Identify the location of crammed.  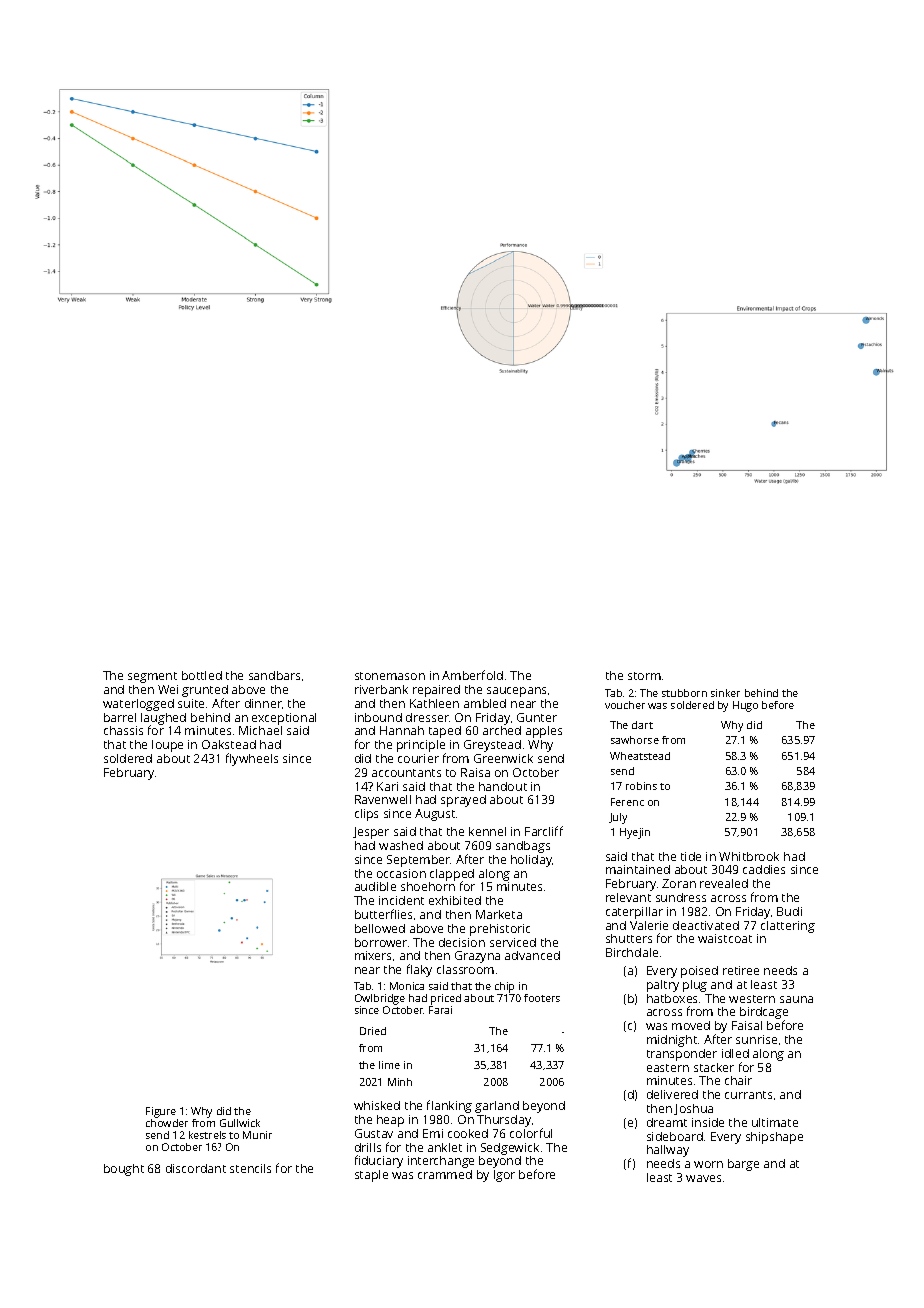
(445, 1174).
